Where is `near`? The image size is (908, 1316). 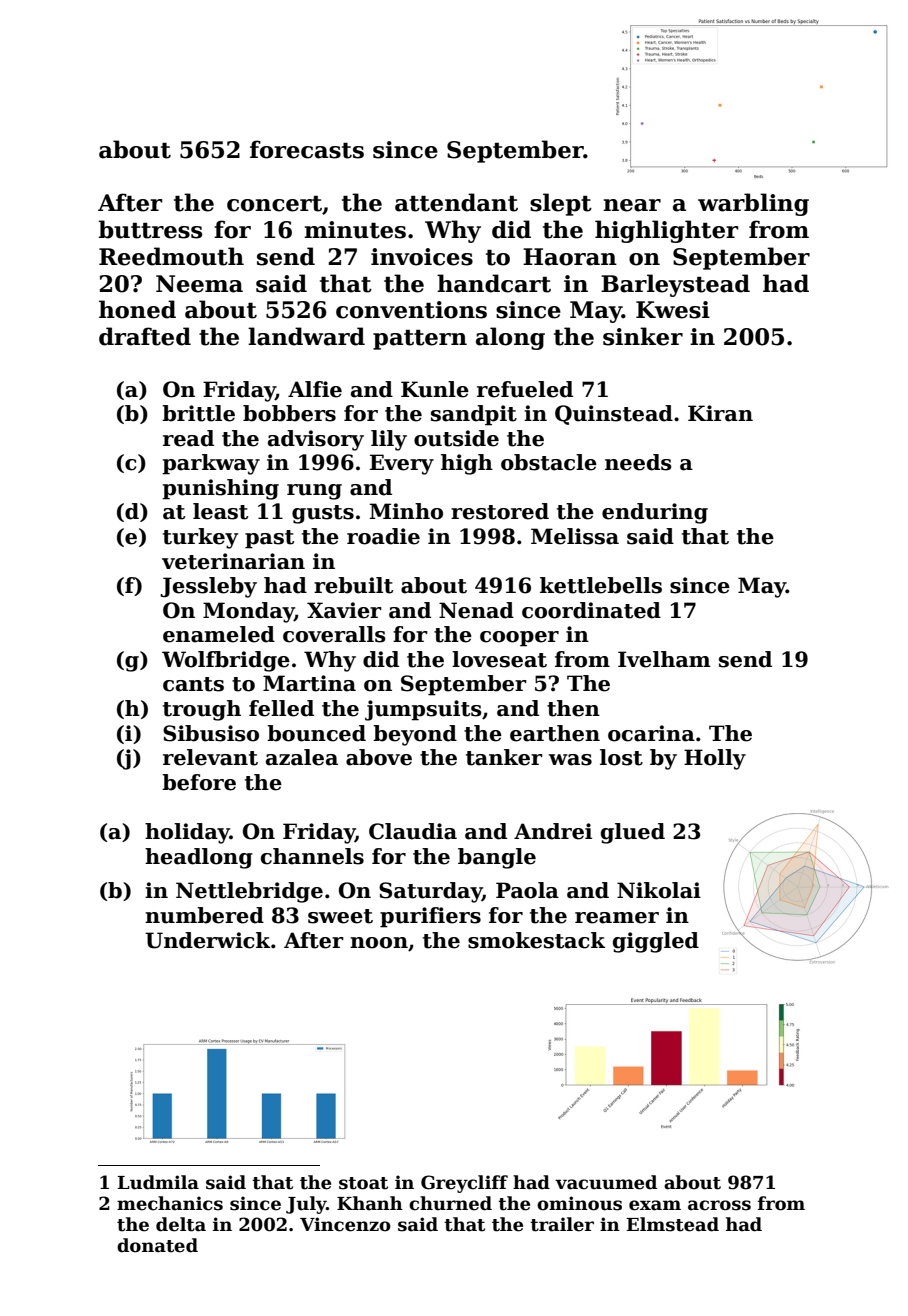 near is located at coordinates (632, 205).
